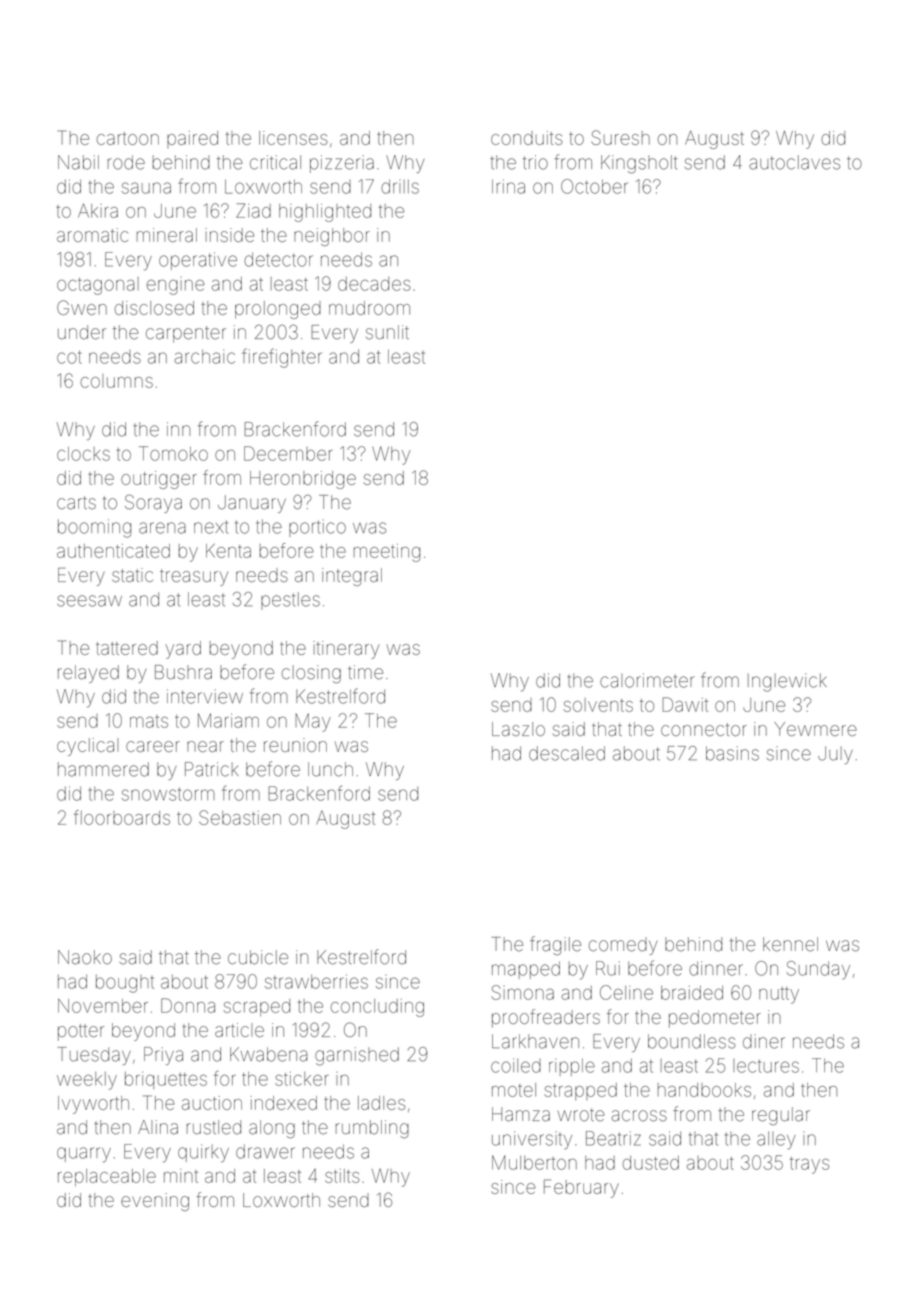  Describe the element at coordinates (155, 1202) in the screenshot. I see `evening` at that location.
